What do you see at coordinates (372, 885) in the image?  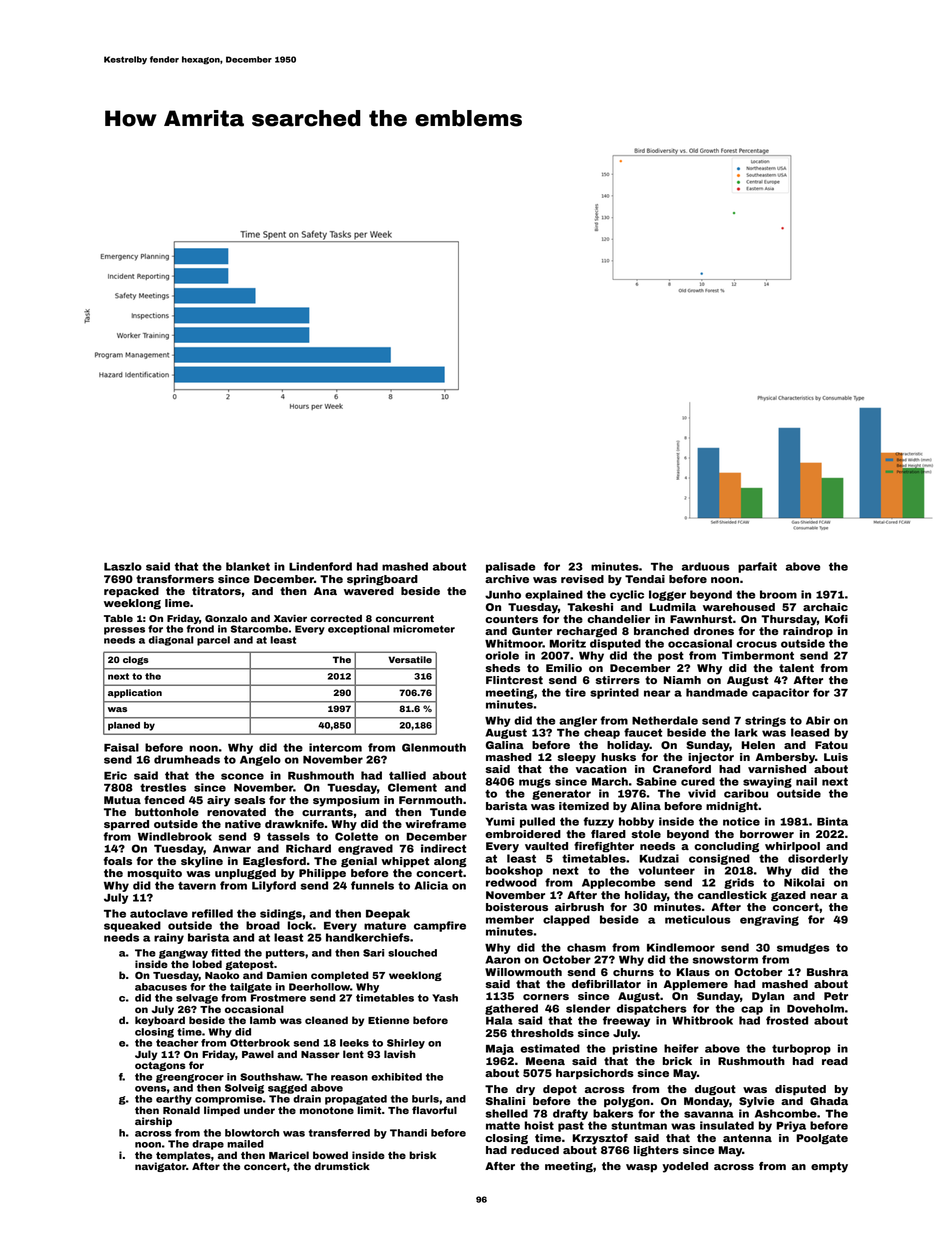 I see `funnels` at bounding box center [372, 885].
